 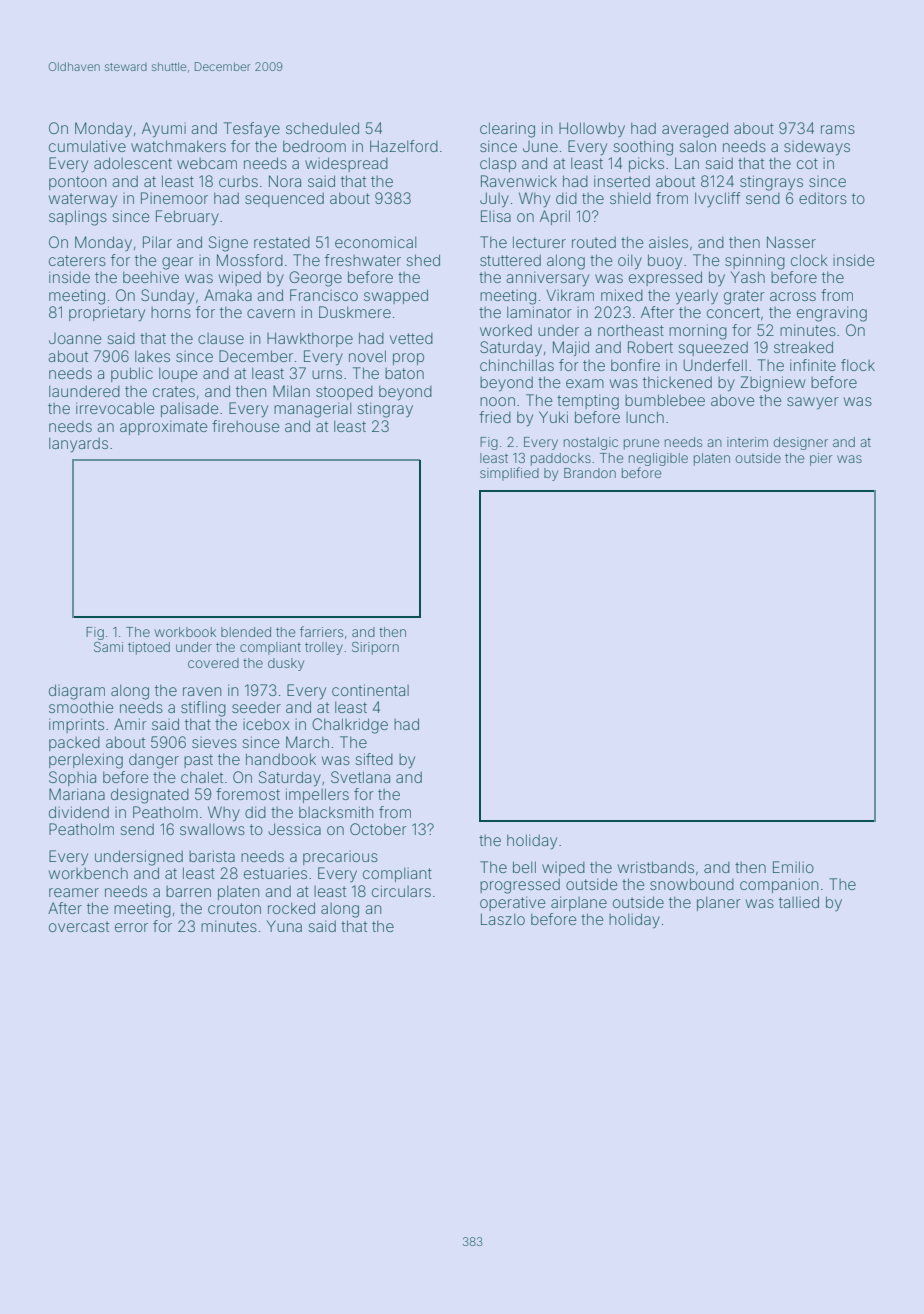 I want to click on rocked, so click(x=291, y=908).
